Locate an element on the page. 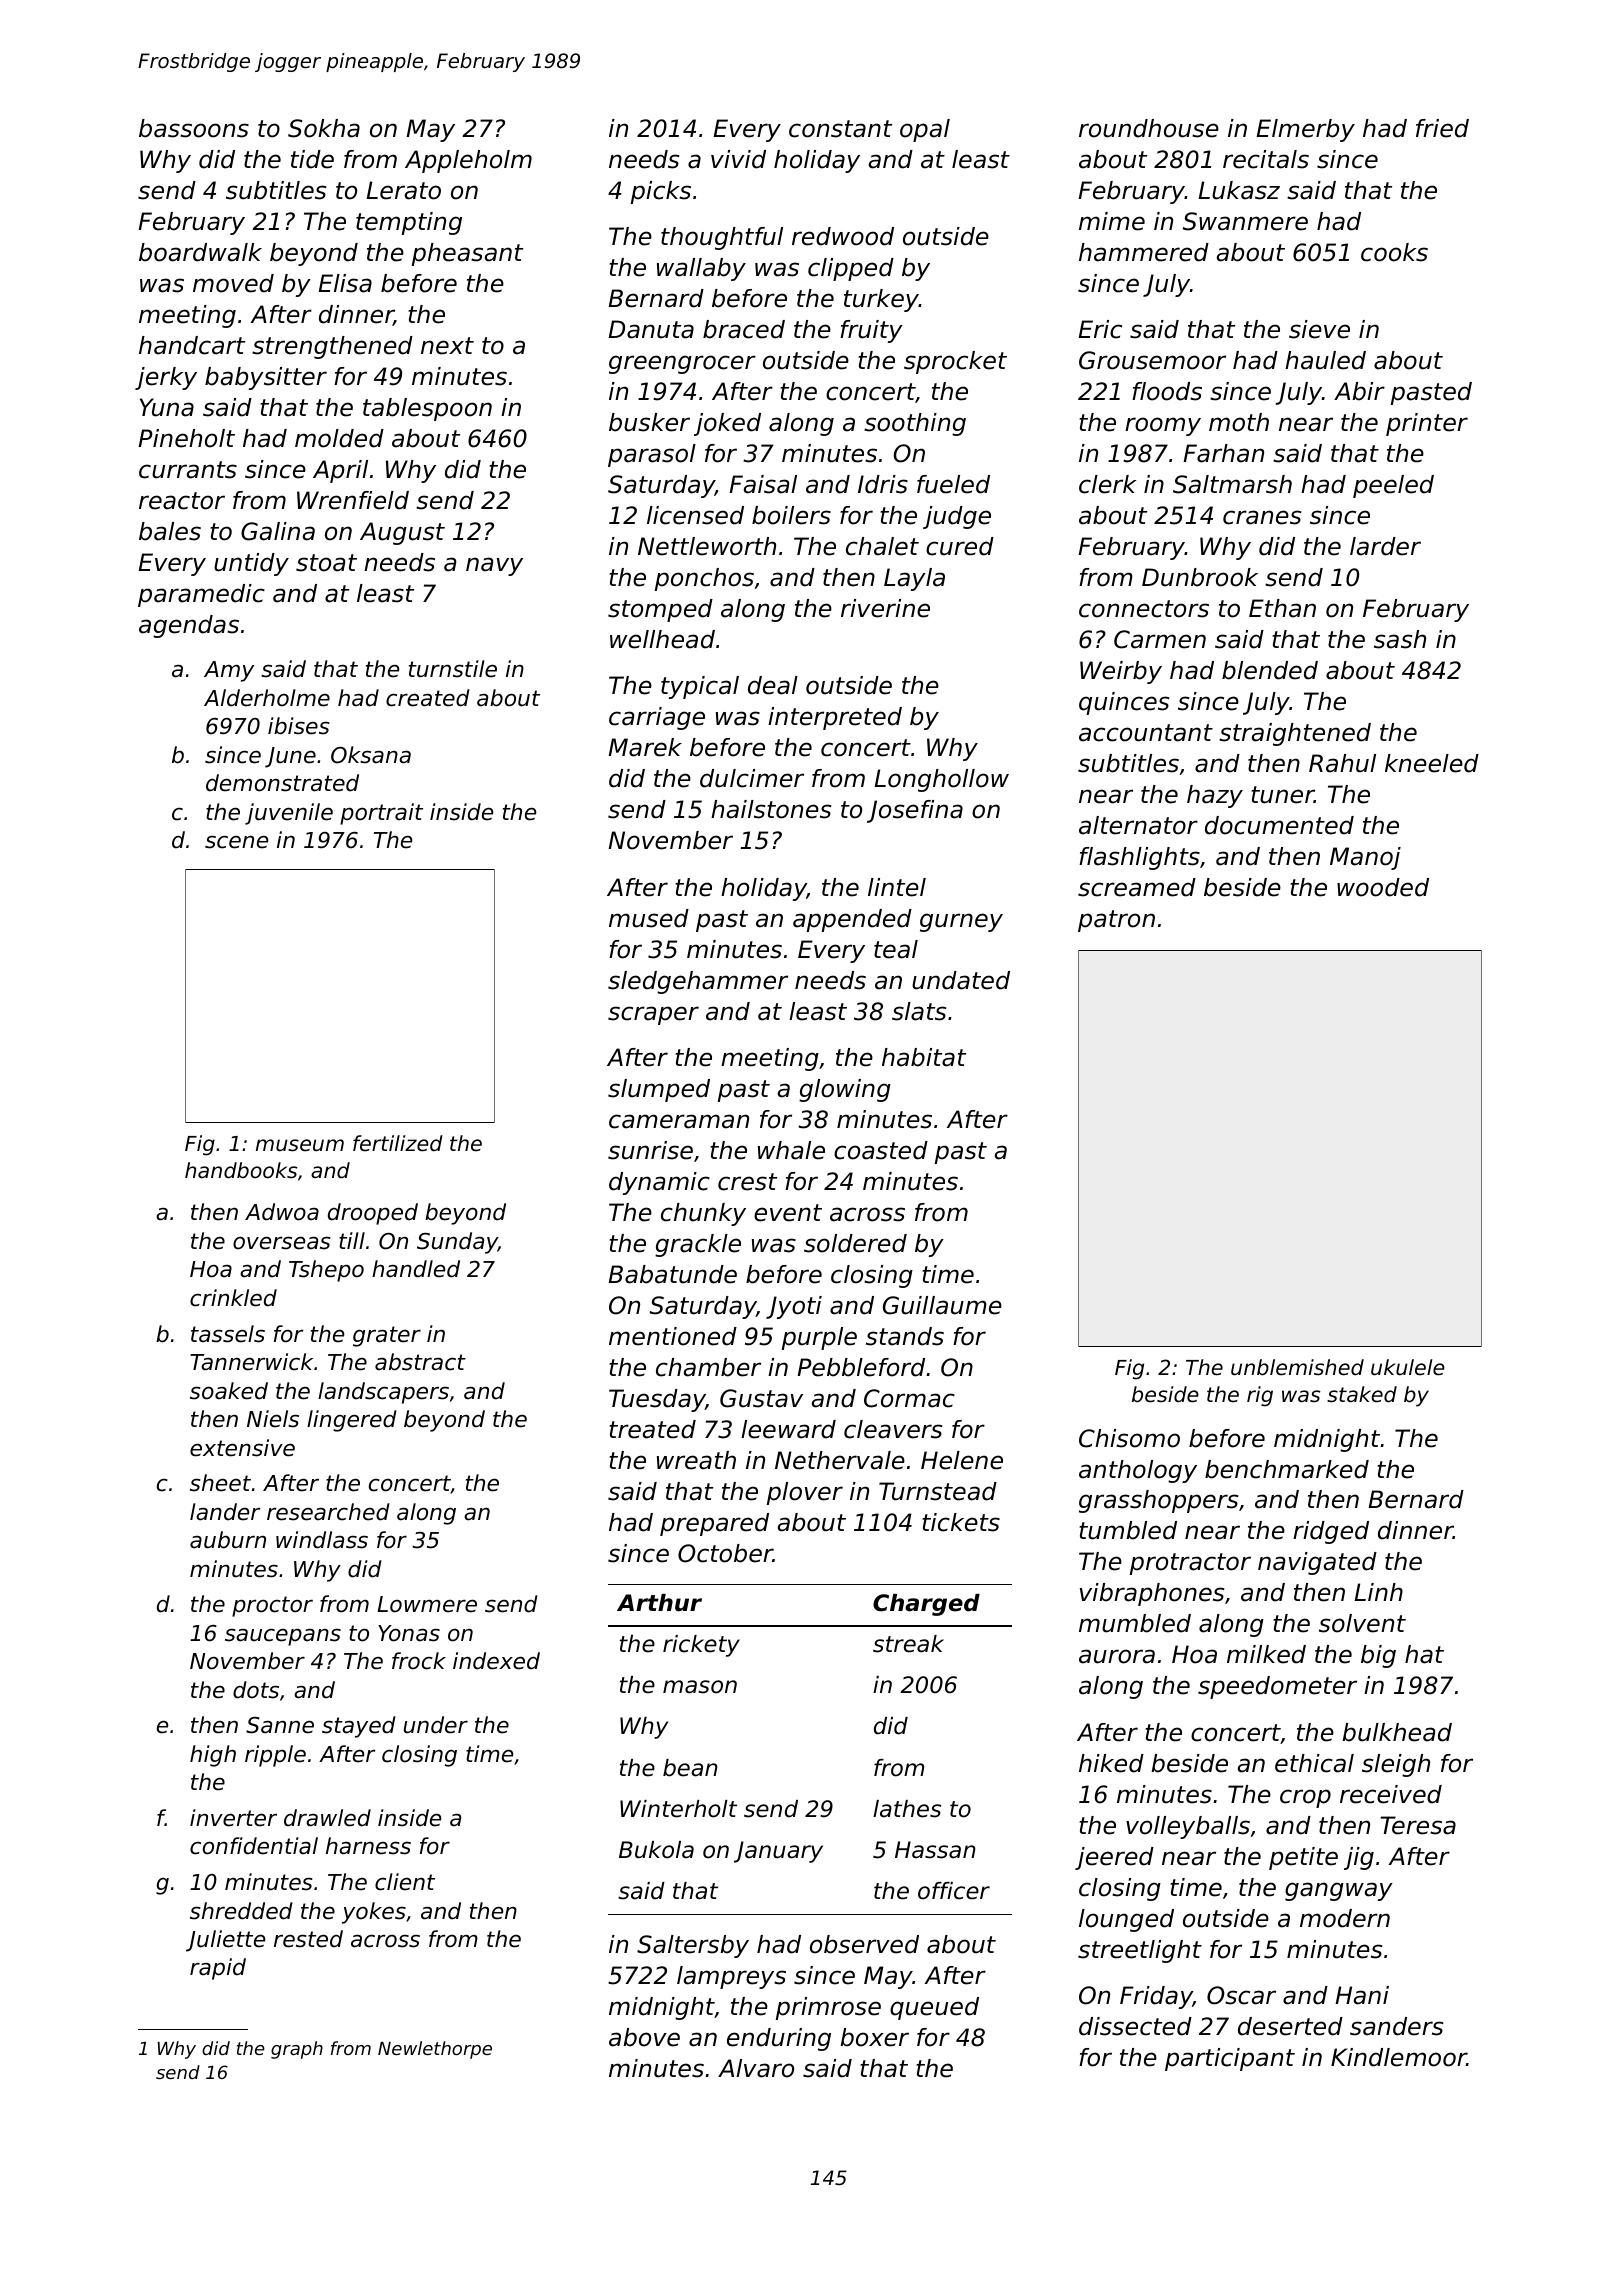 Image resolution: width=1620 pixels, height=2292 pixels. reactor is located at coordinates (182, 501).
